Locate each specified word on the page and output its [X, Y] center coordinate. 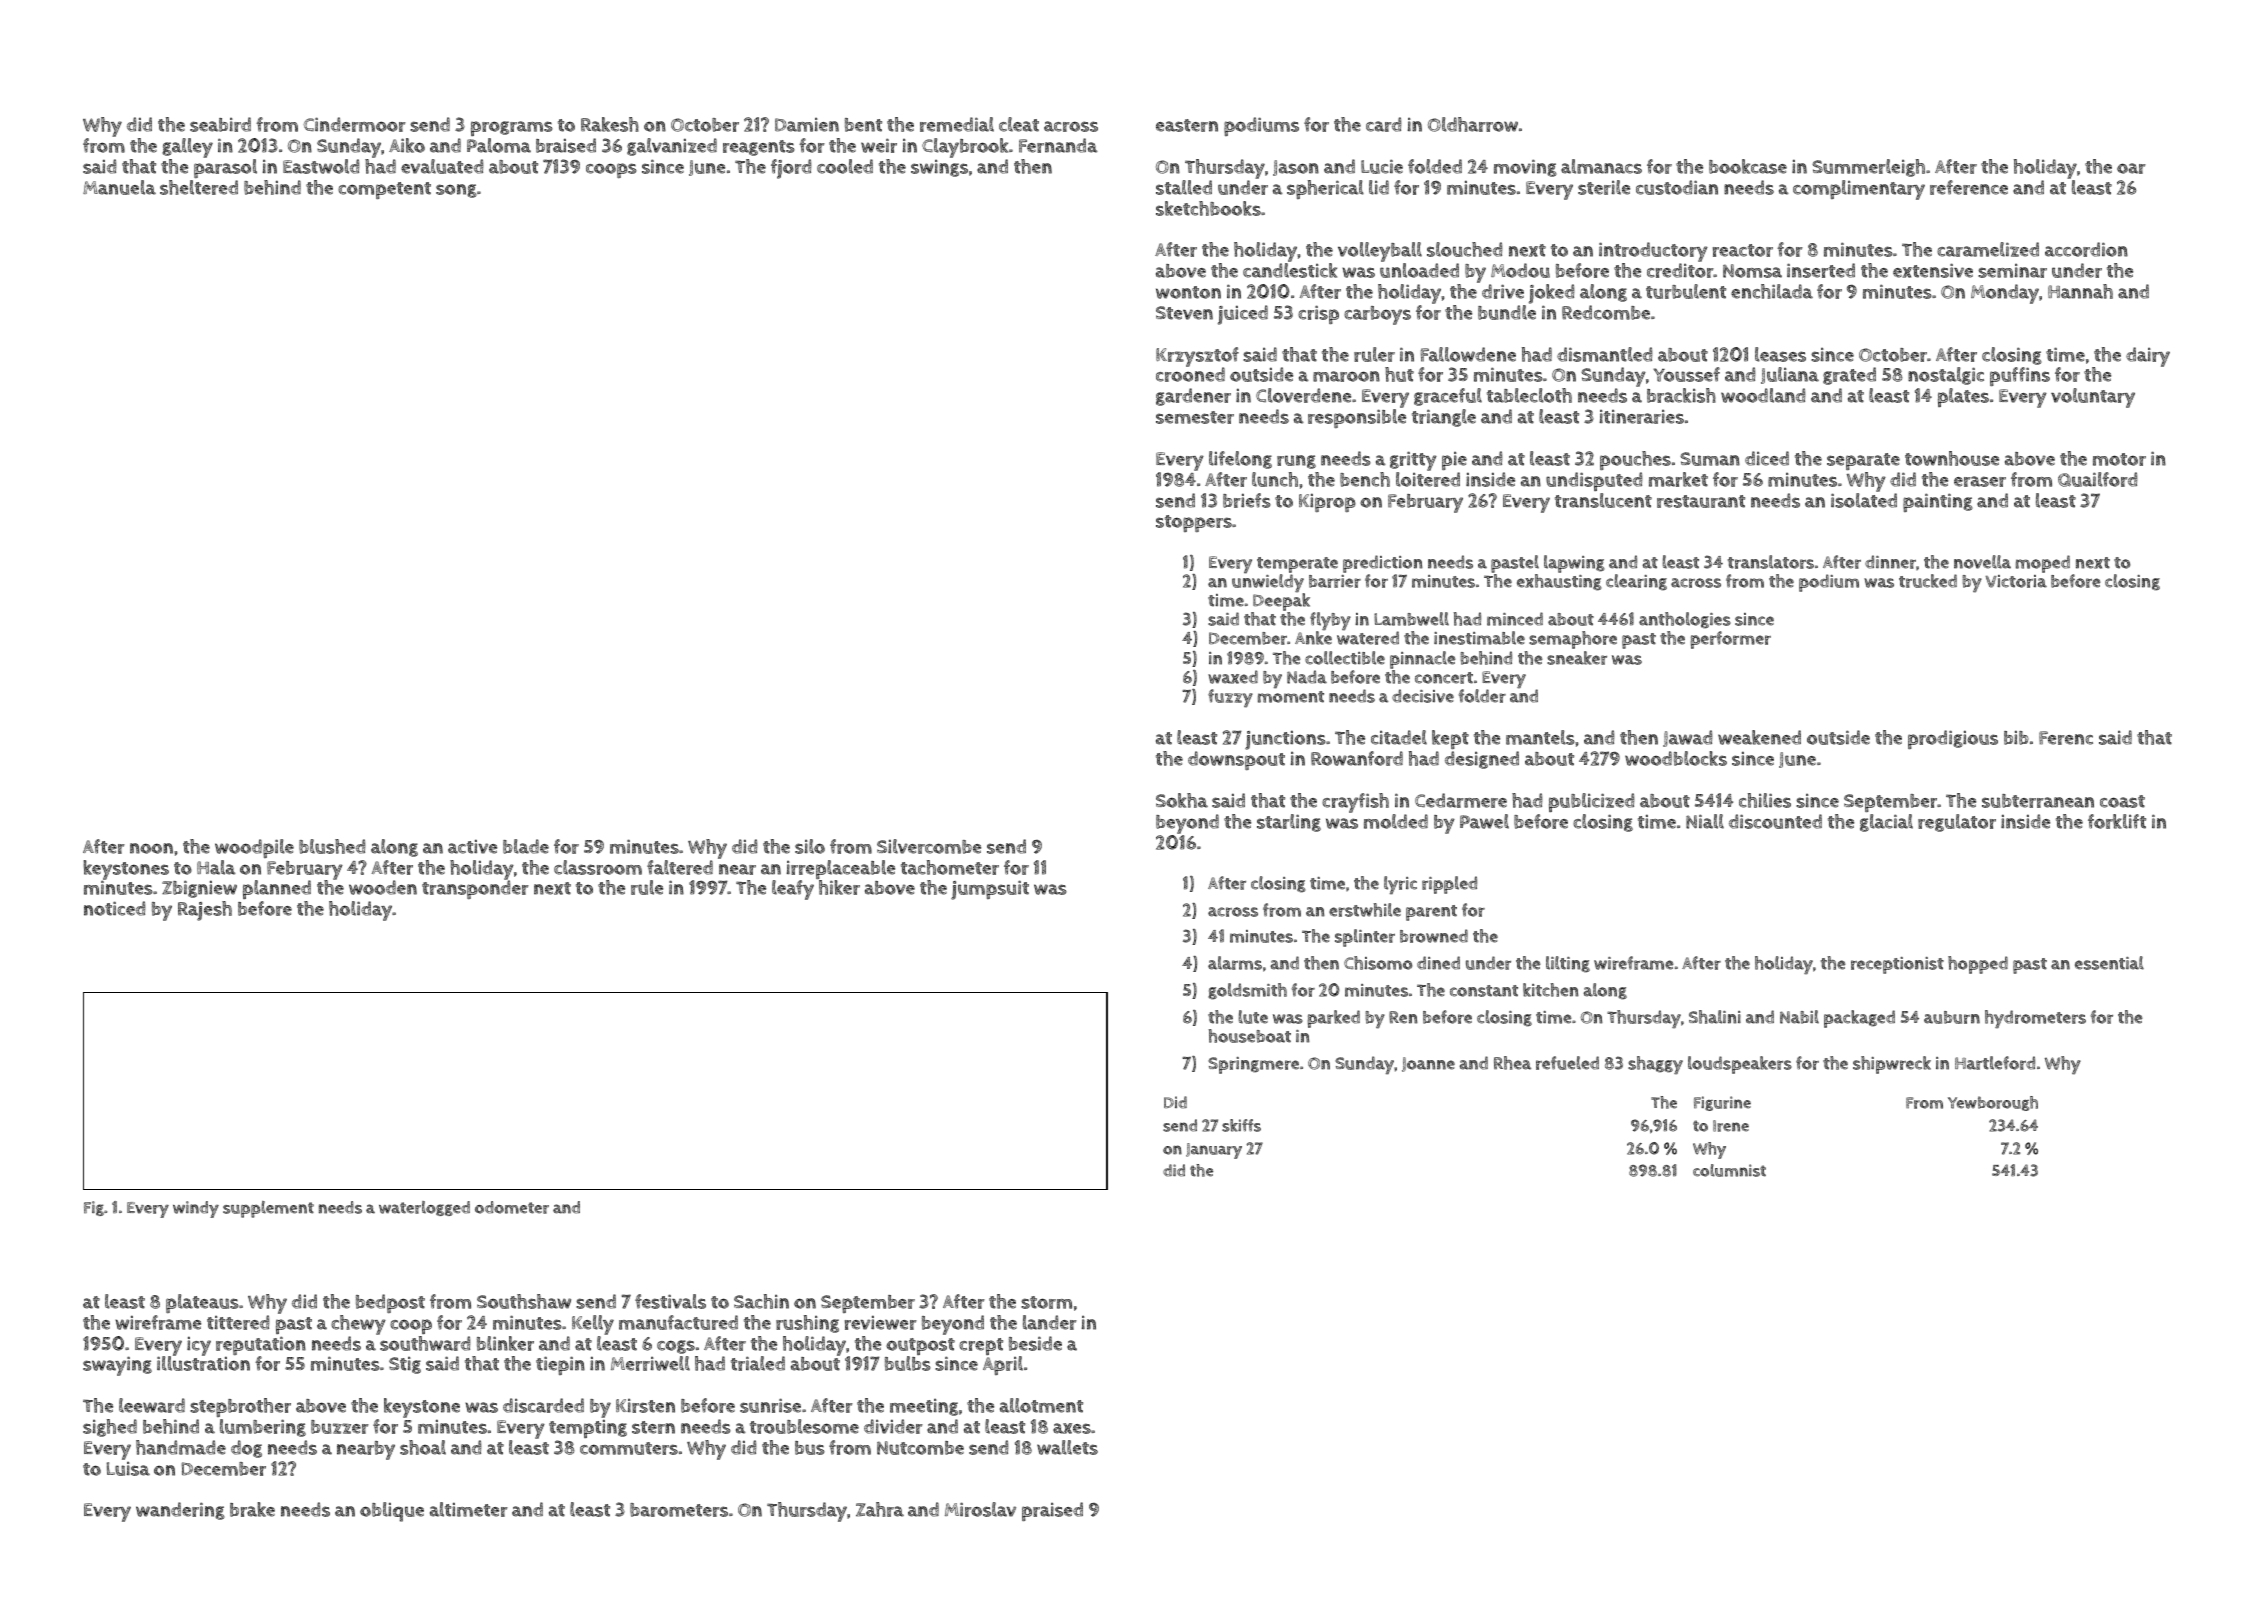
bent [863, 125]
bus [810, 1448]
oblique [392, 1512]
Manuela [119, 187]
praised [1052, 1511]
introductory [1653, 252]
